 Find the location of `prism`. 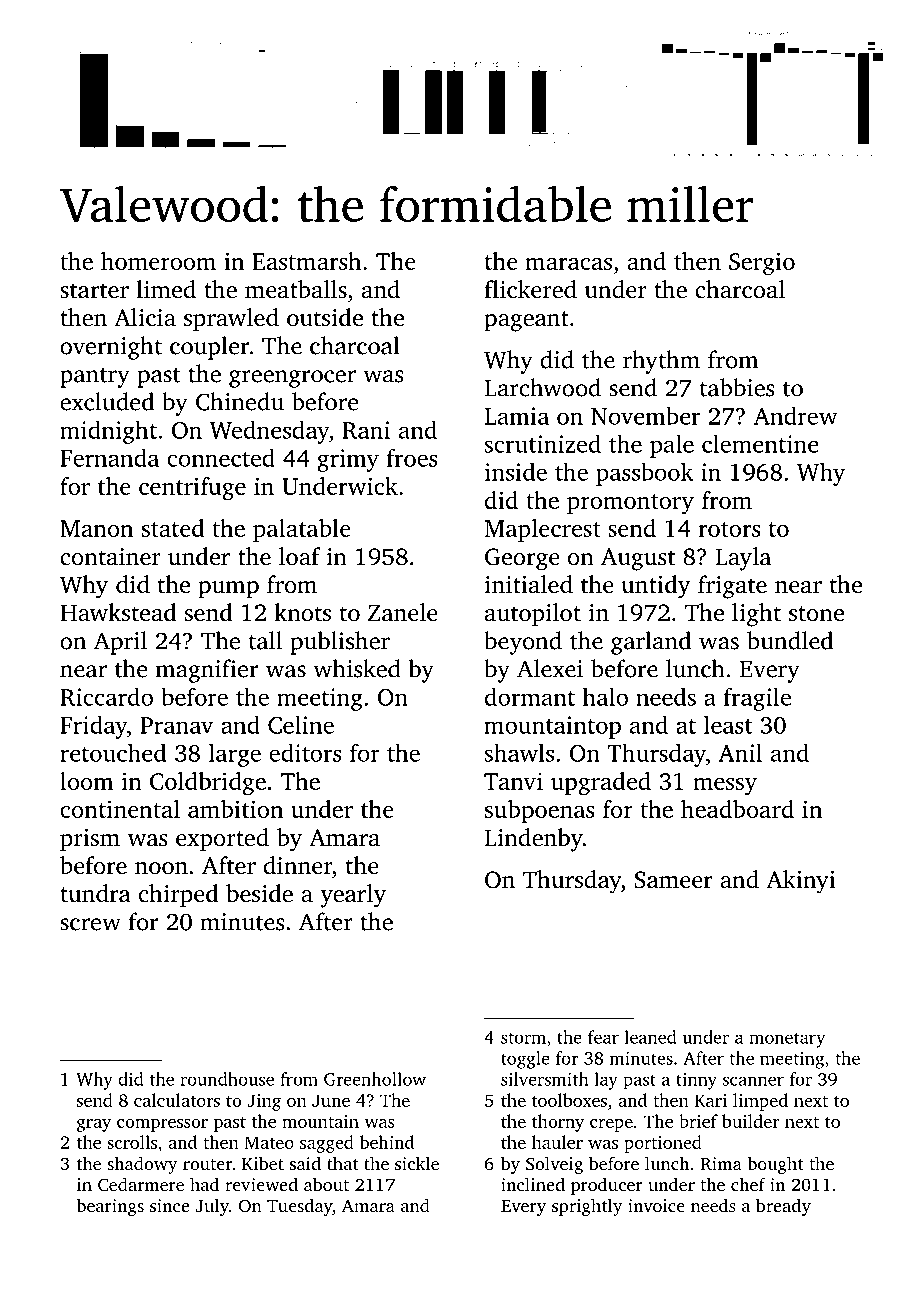

prism is located at coordinates (90, 840).
